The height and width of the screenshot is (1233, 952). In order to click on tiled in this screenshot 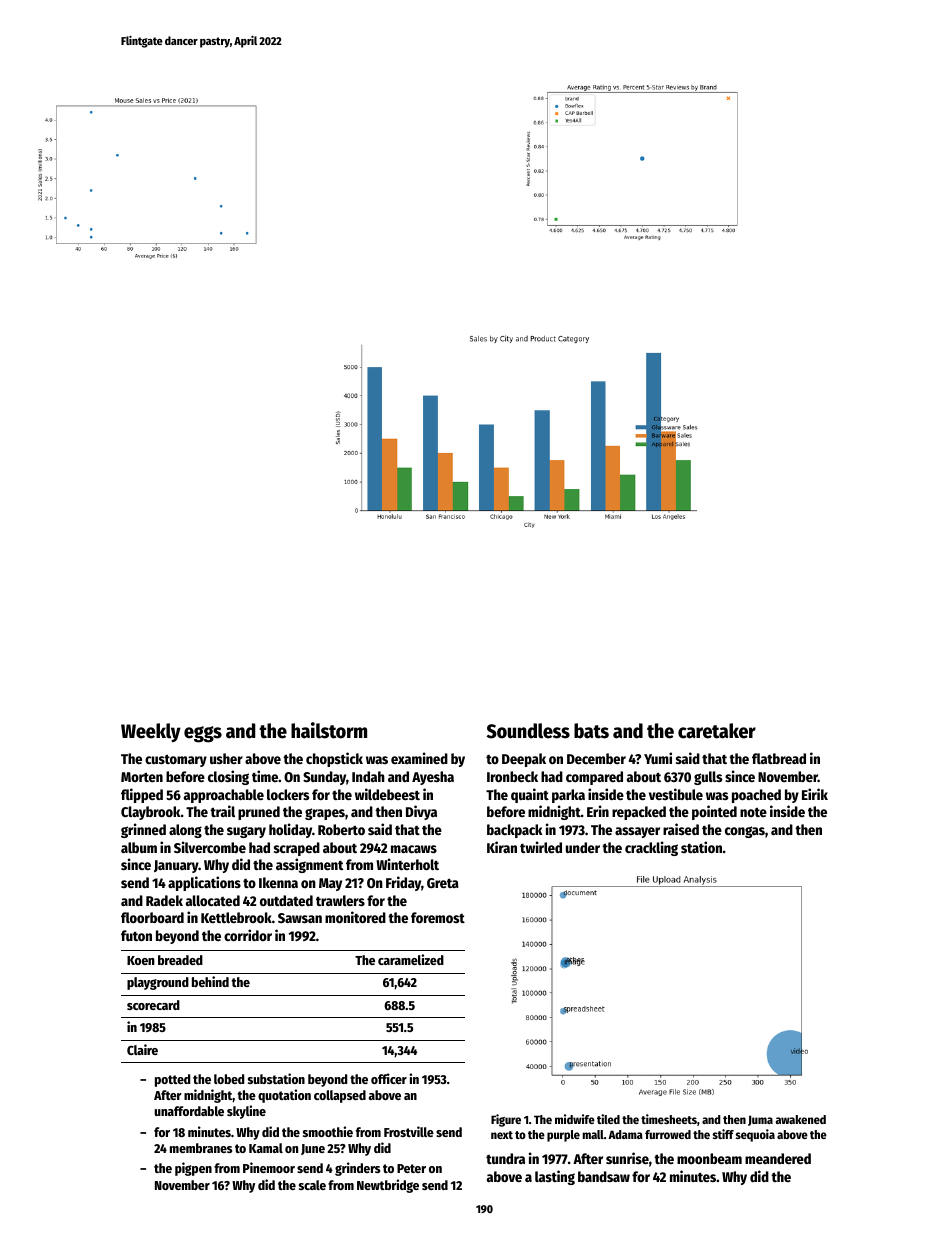, I will do `click(608, 1119)`.
